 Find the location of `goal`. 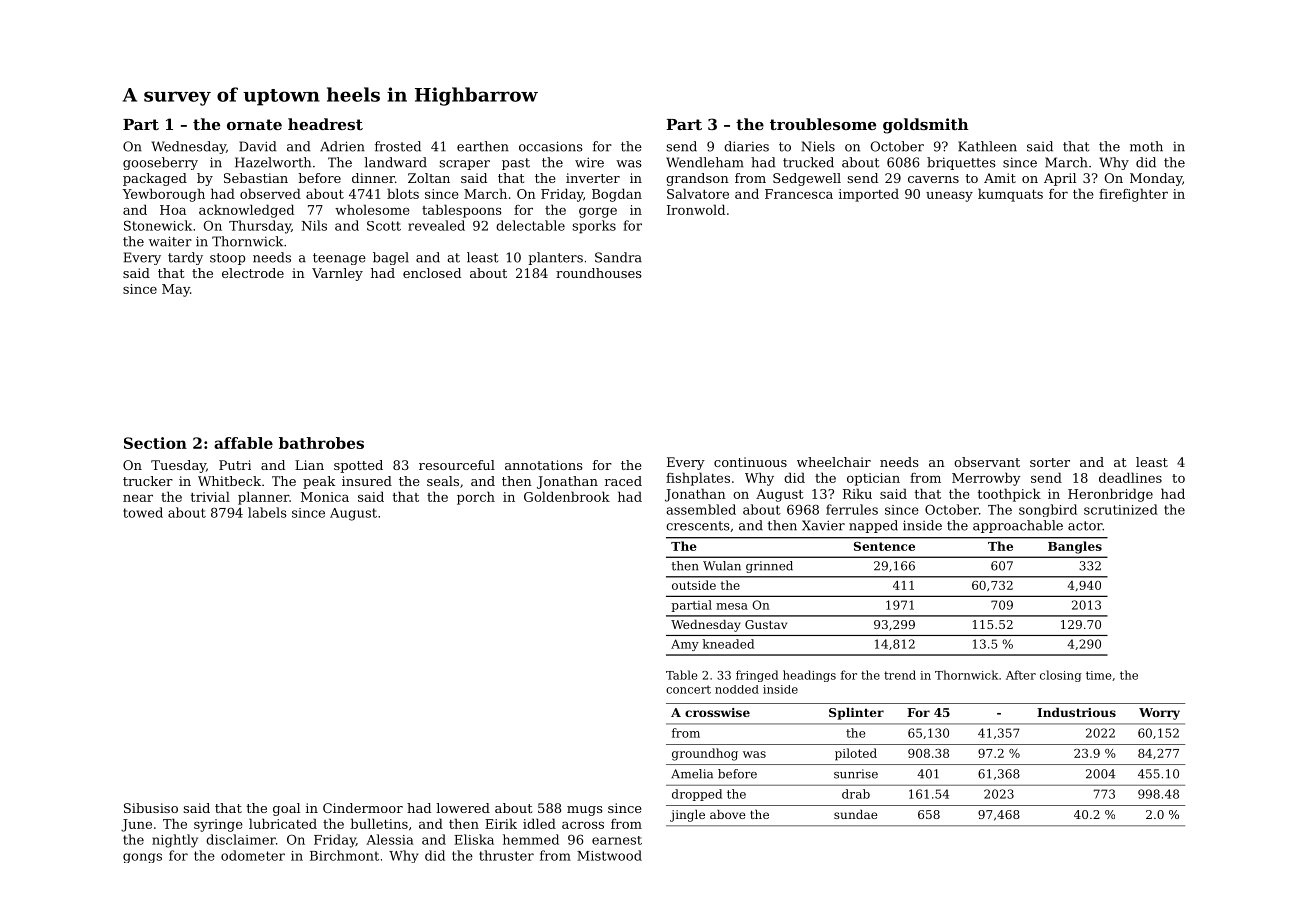

goal is located at coordinates (286, 809).
